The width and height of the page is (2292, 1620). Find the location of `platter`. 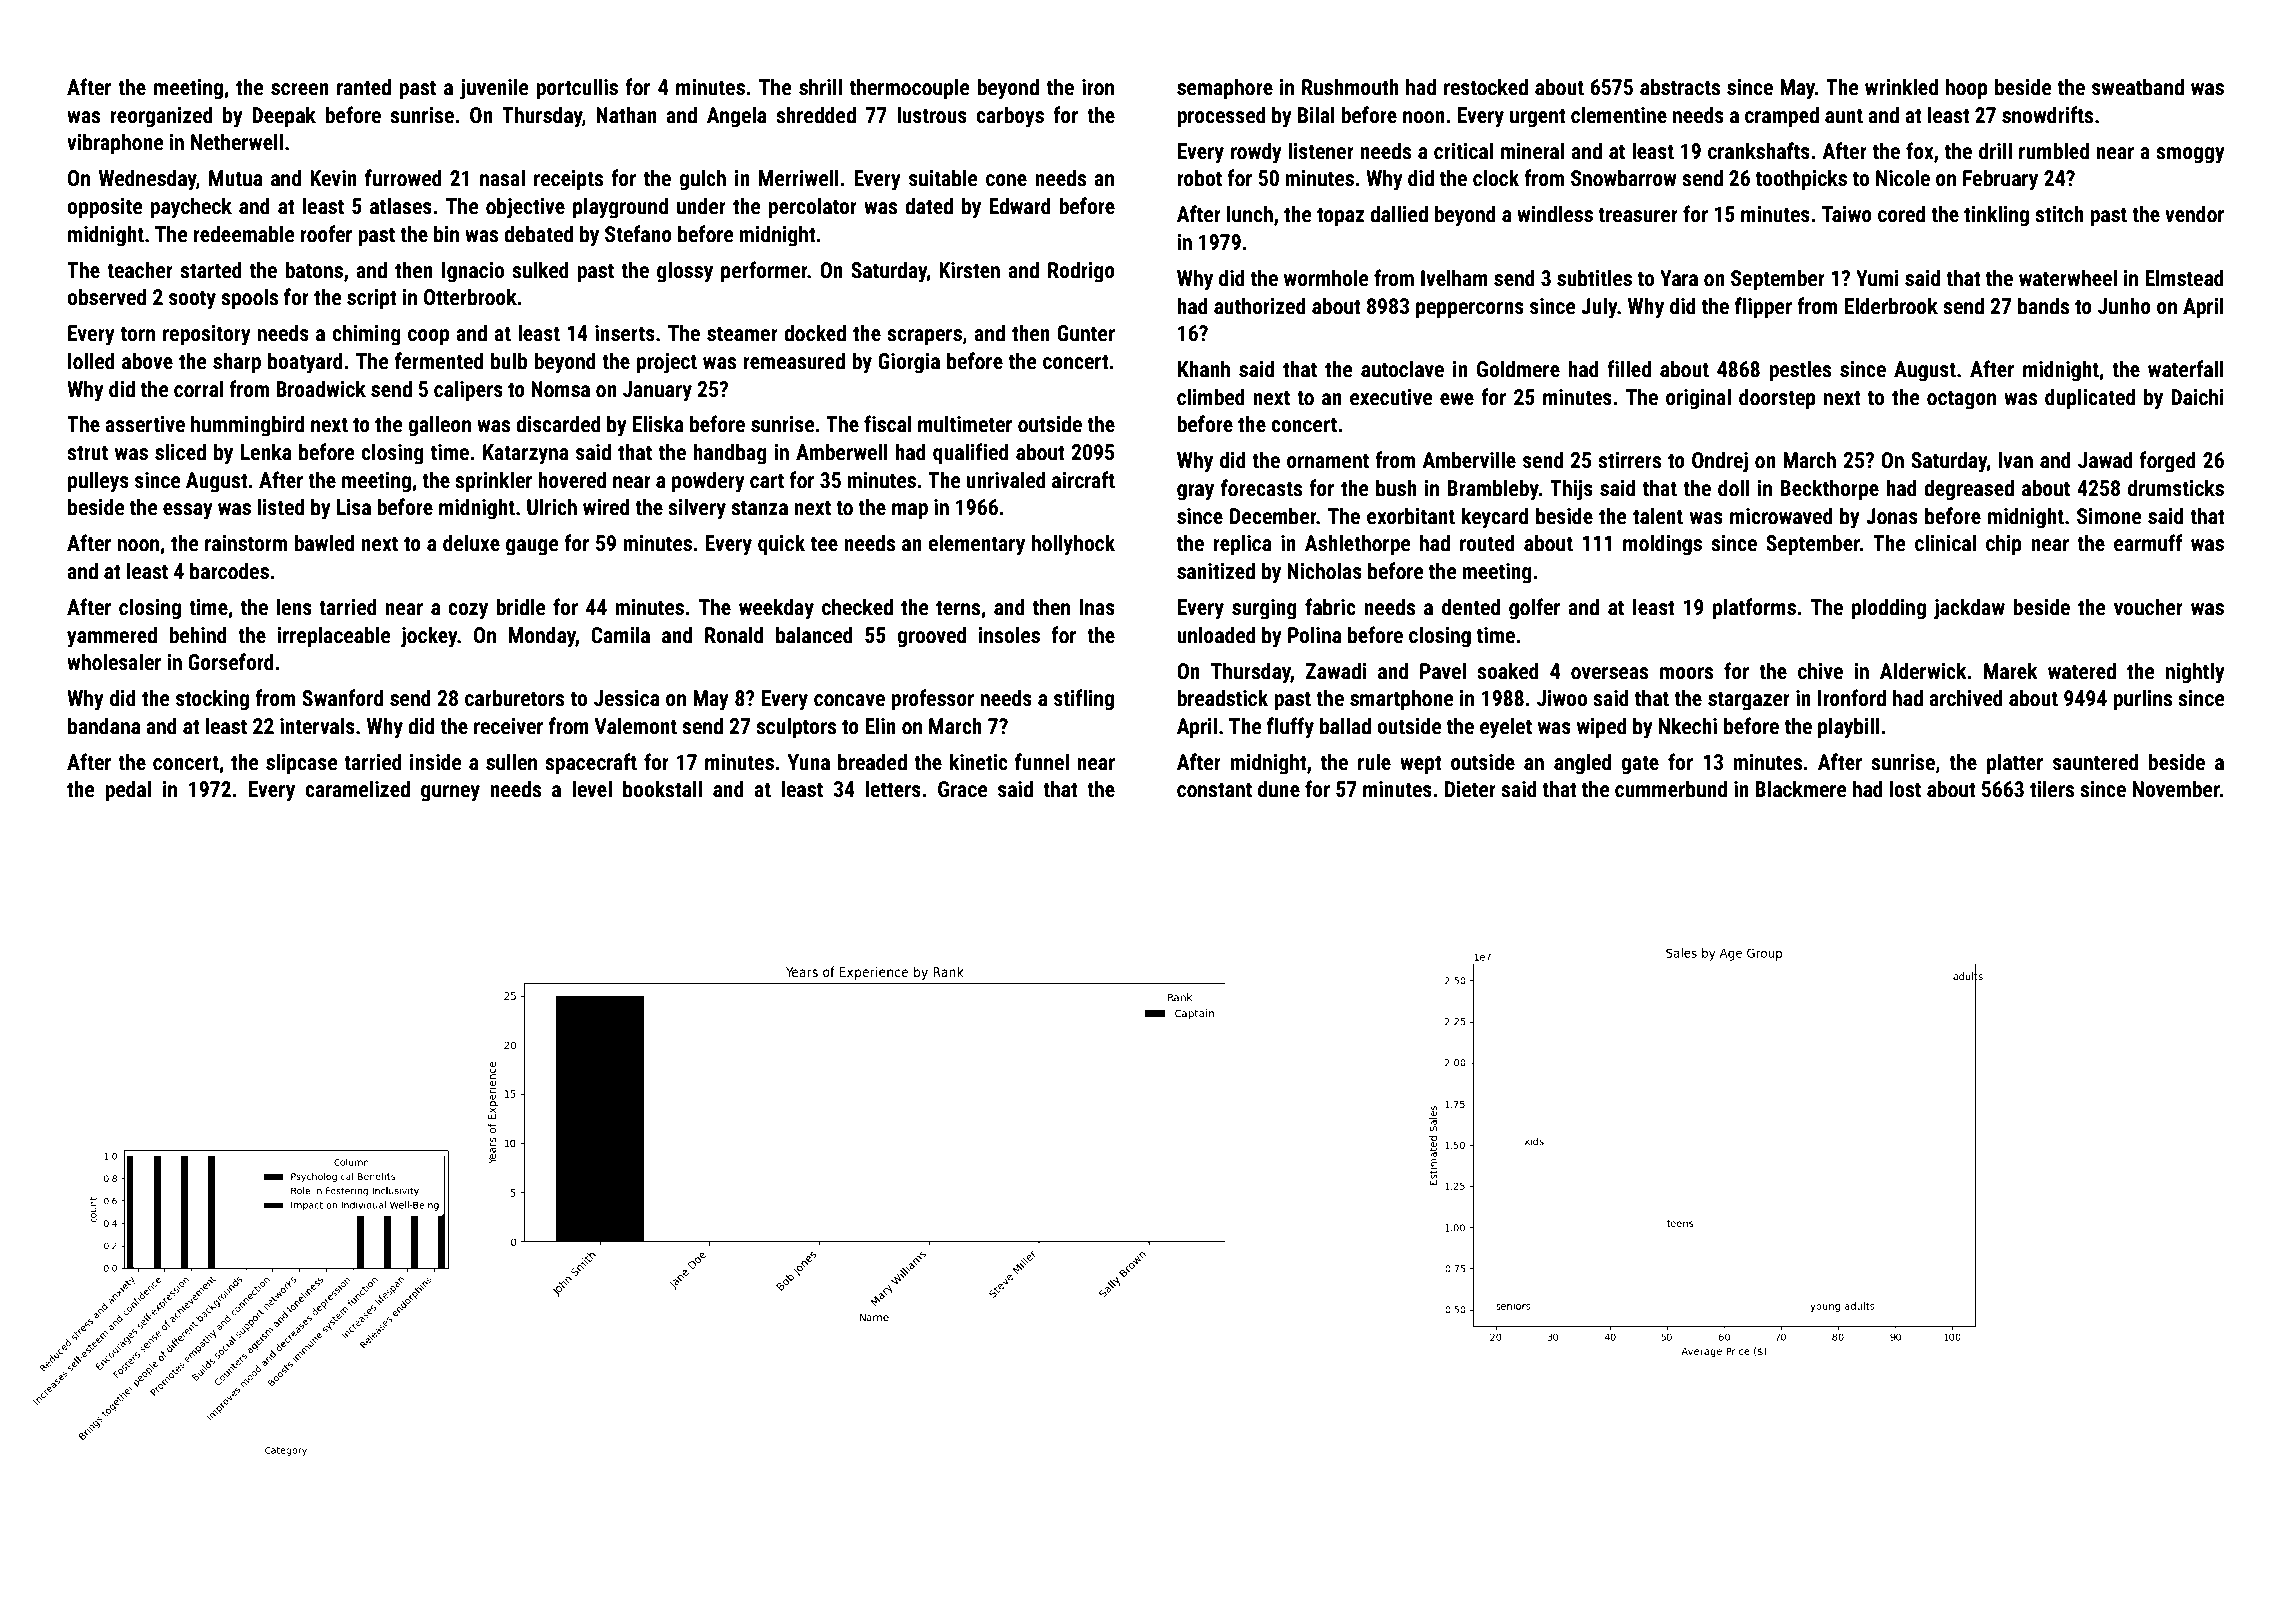

platter is located at coordinates (2015, 764).
